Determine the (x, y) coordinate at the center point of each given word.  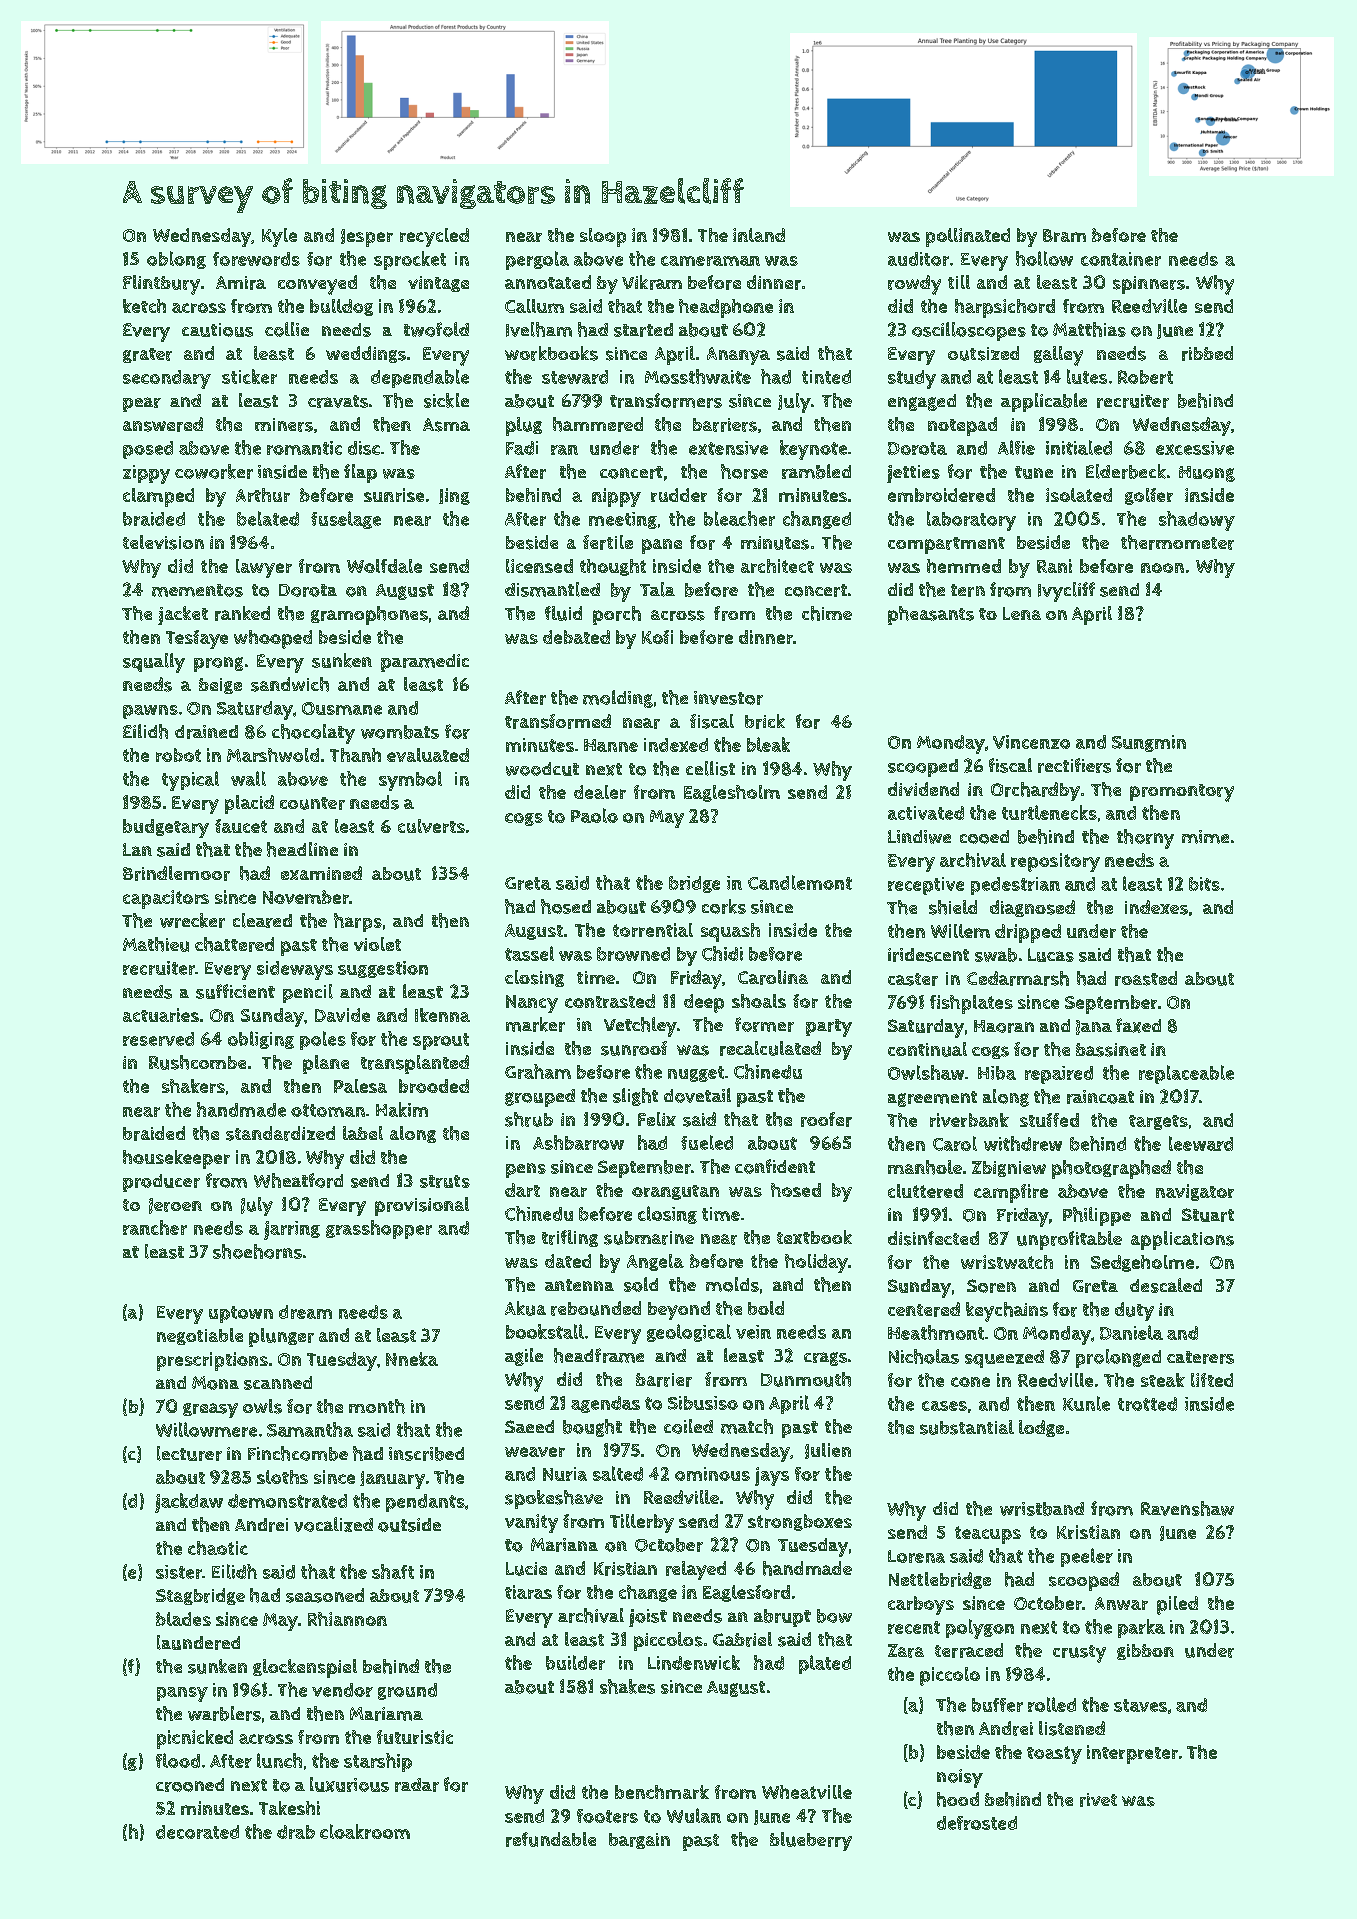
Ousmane (342, 708)
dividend (923, 789)
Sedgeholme (1142, 1263)
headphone (726, 308)
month (377, 1406)
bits (1204, 884)
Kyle (279, 237)
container (1121, 259)
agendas (605, 1404)
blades (183, 1619)
